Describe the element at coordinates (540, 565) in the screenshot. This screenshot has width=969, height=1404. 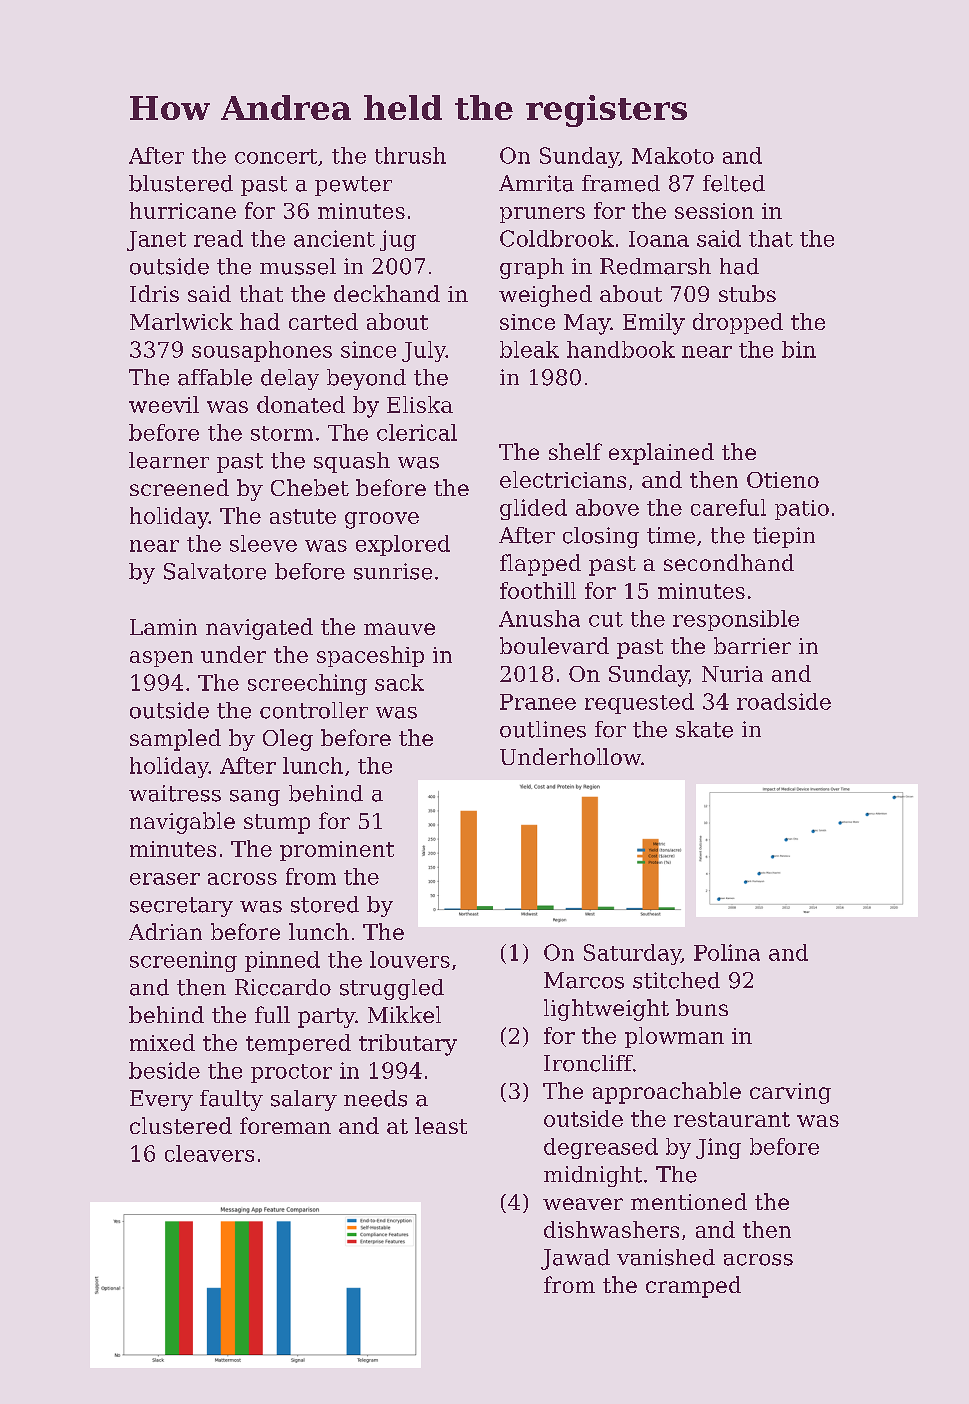
I see `flapped` at that location.
